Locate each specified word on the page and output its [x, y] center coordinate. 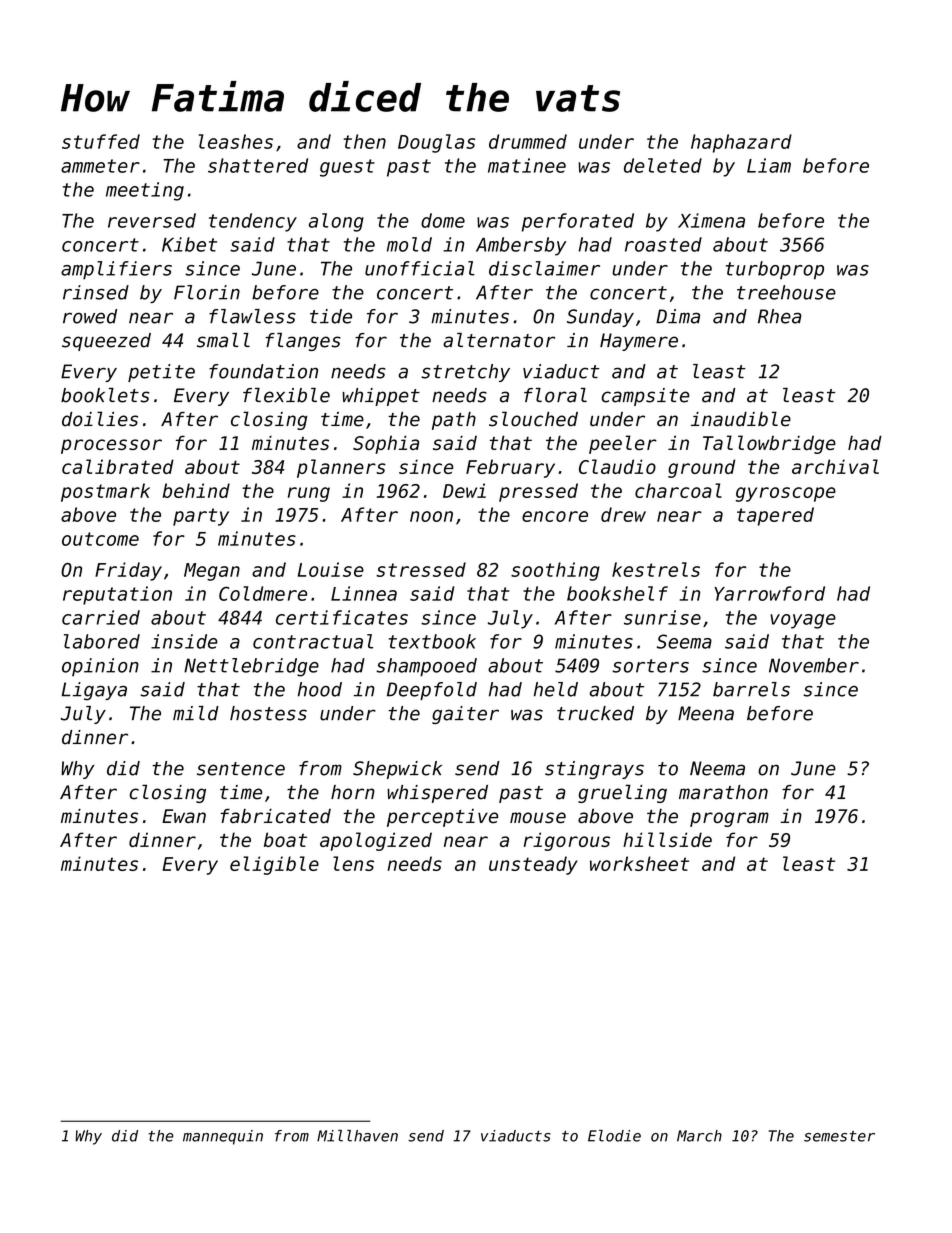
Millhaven [357, 1136]
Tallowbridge [769, 444]
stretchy [465, 373]
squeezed [106, 342]
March [699, 1136]
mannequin [223, 1137]
